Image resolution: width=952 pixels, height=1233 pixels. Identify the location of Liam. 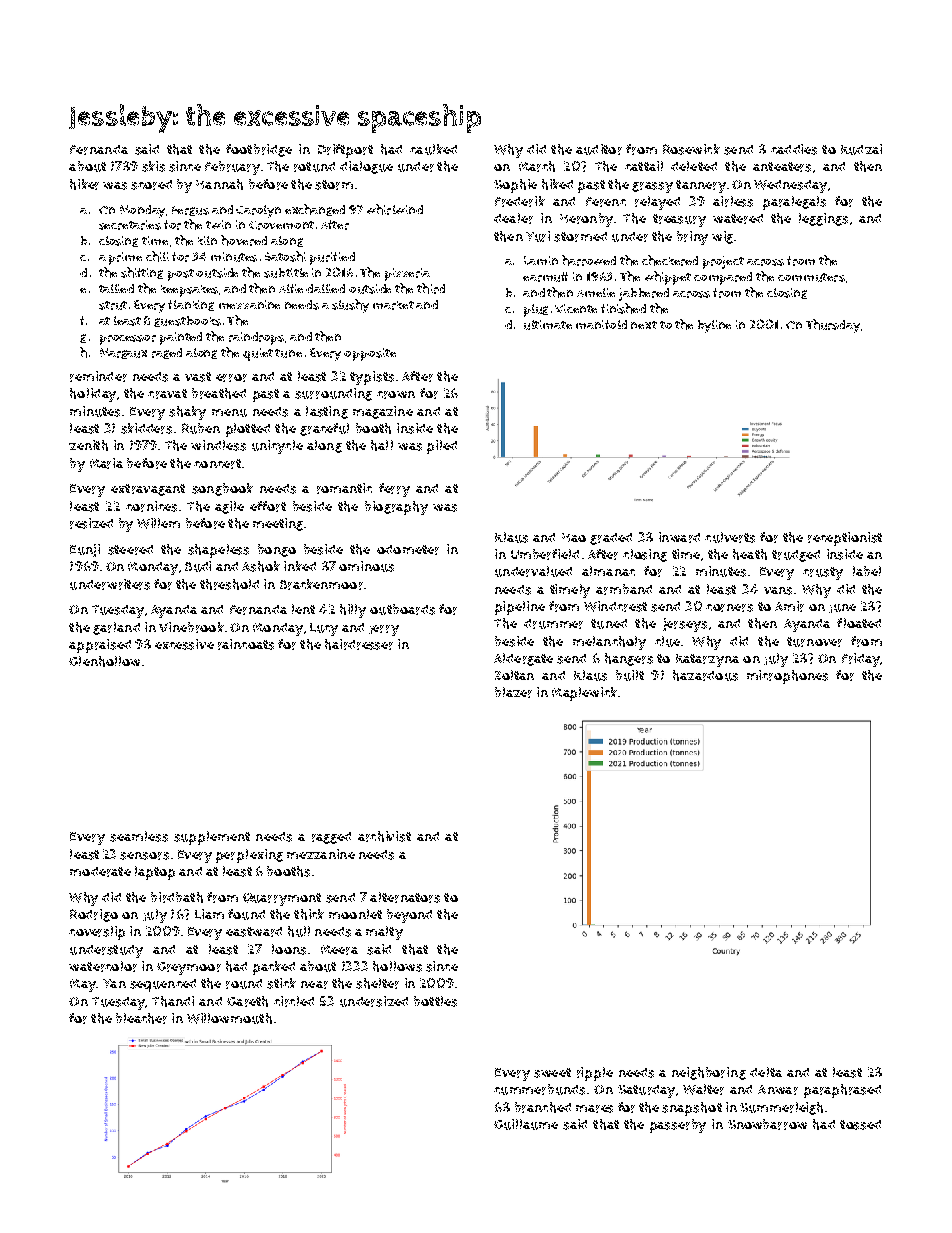
(209, 914).
